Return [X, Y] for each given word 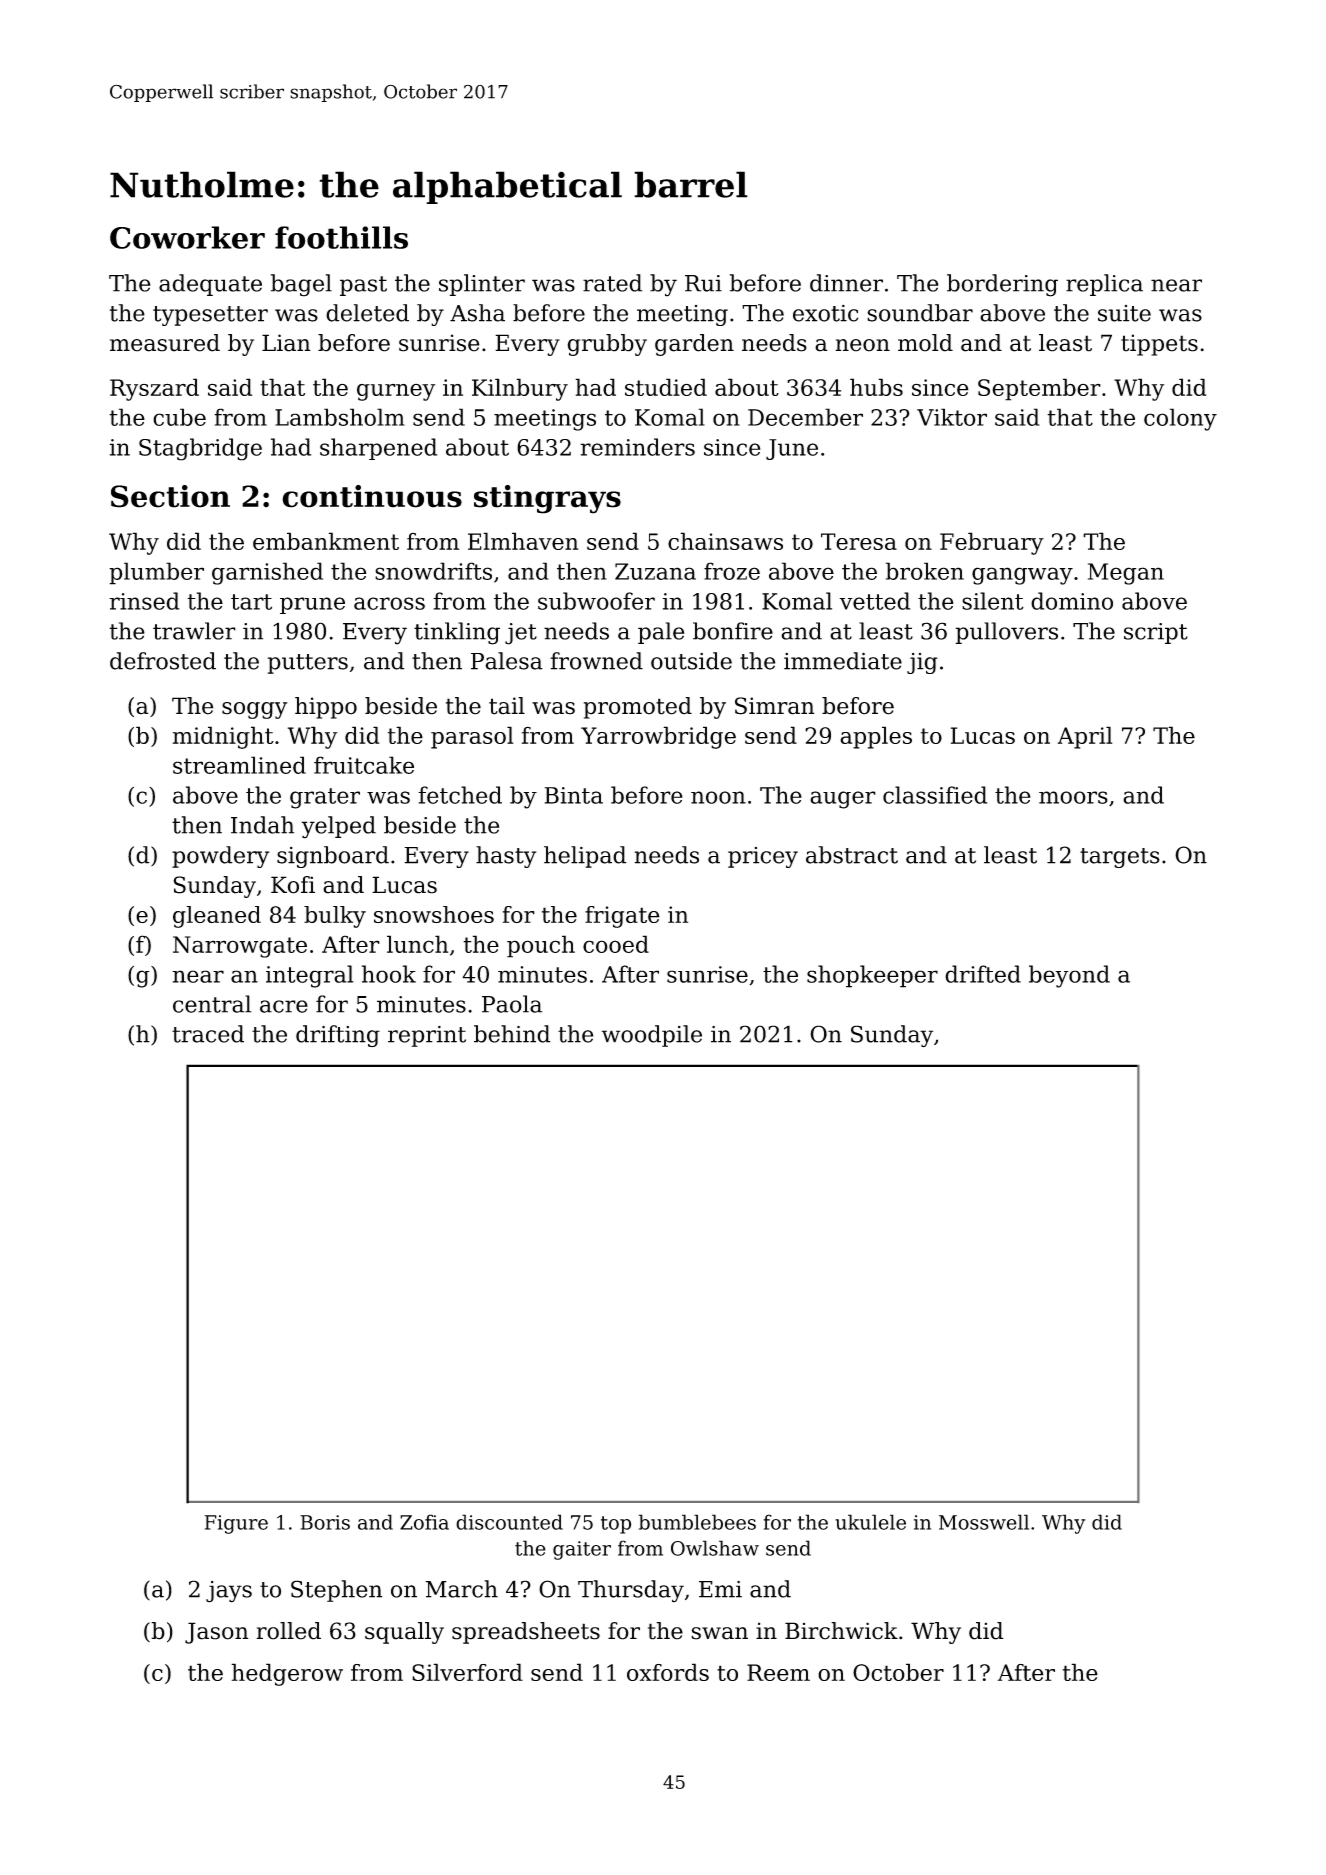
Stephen [336, 1591]
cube [179, 417]
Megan [1126, 574]
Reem [778, 1672]
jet [521, 634]
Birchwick [841, 1631]
